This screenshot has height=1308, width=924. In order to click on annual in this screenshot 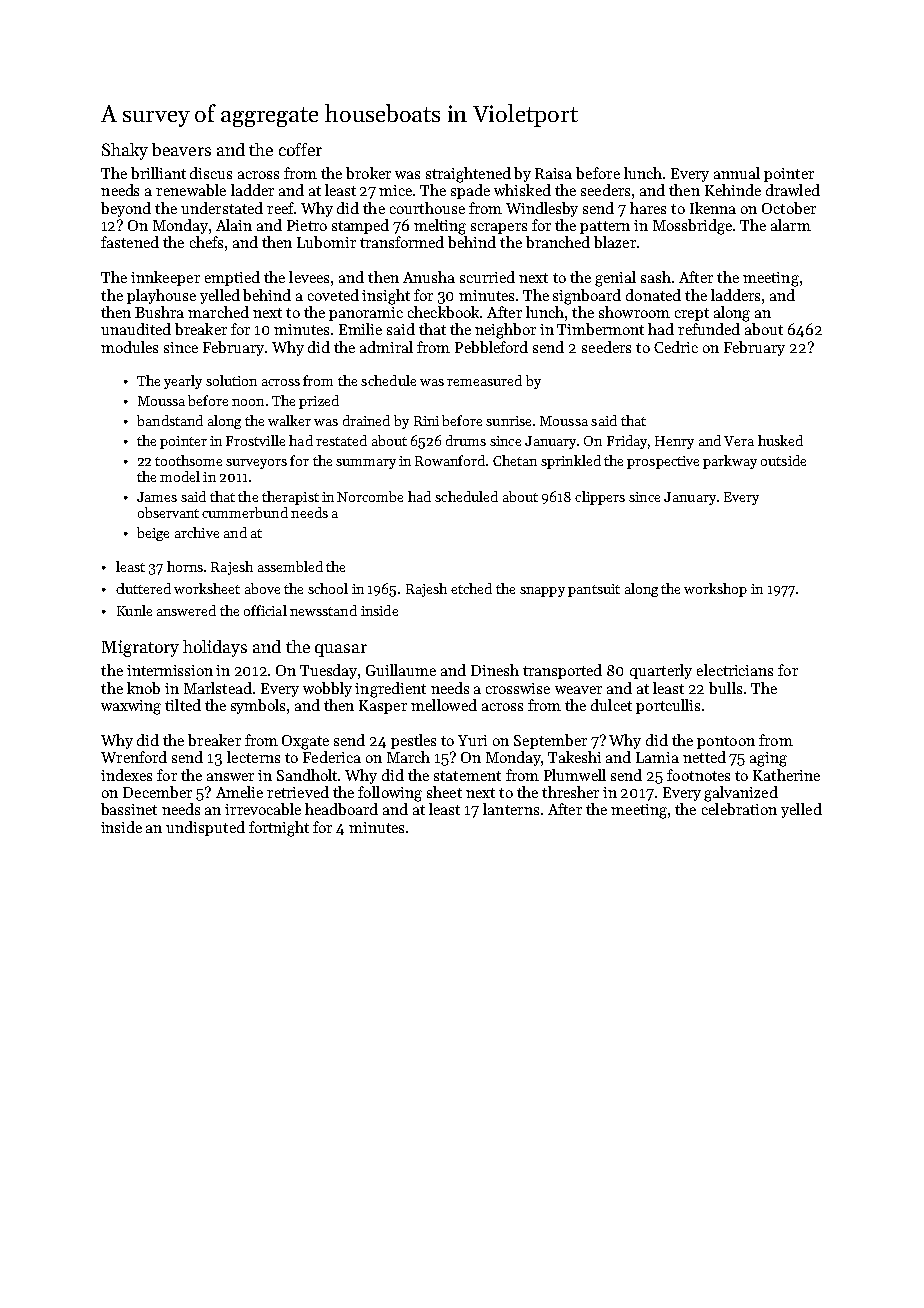, I will do `click(737, 173)`.
